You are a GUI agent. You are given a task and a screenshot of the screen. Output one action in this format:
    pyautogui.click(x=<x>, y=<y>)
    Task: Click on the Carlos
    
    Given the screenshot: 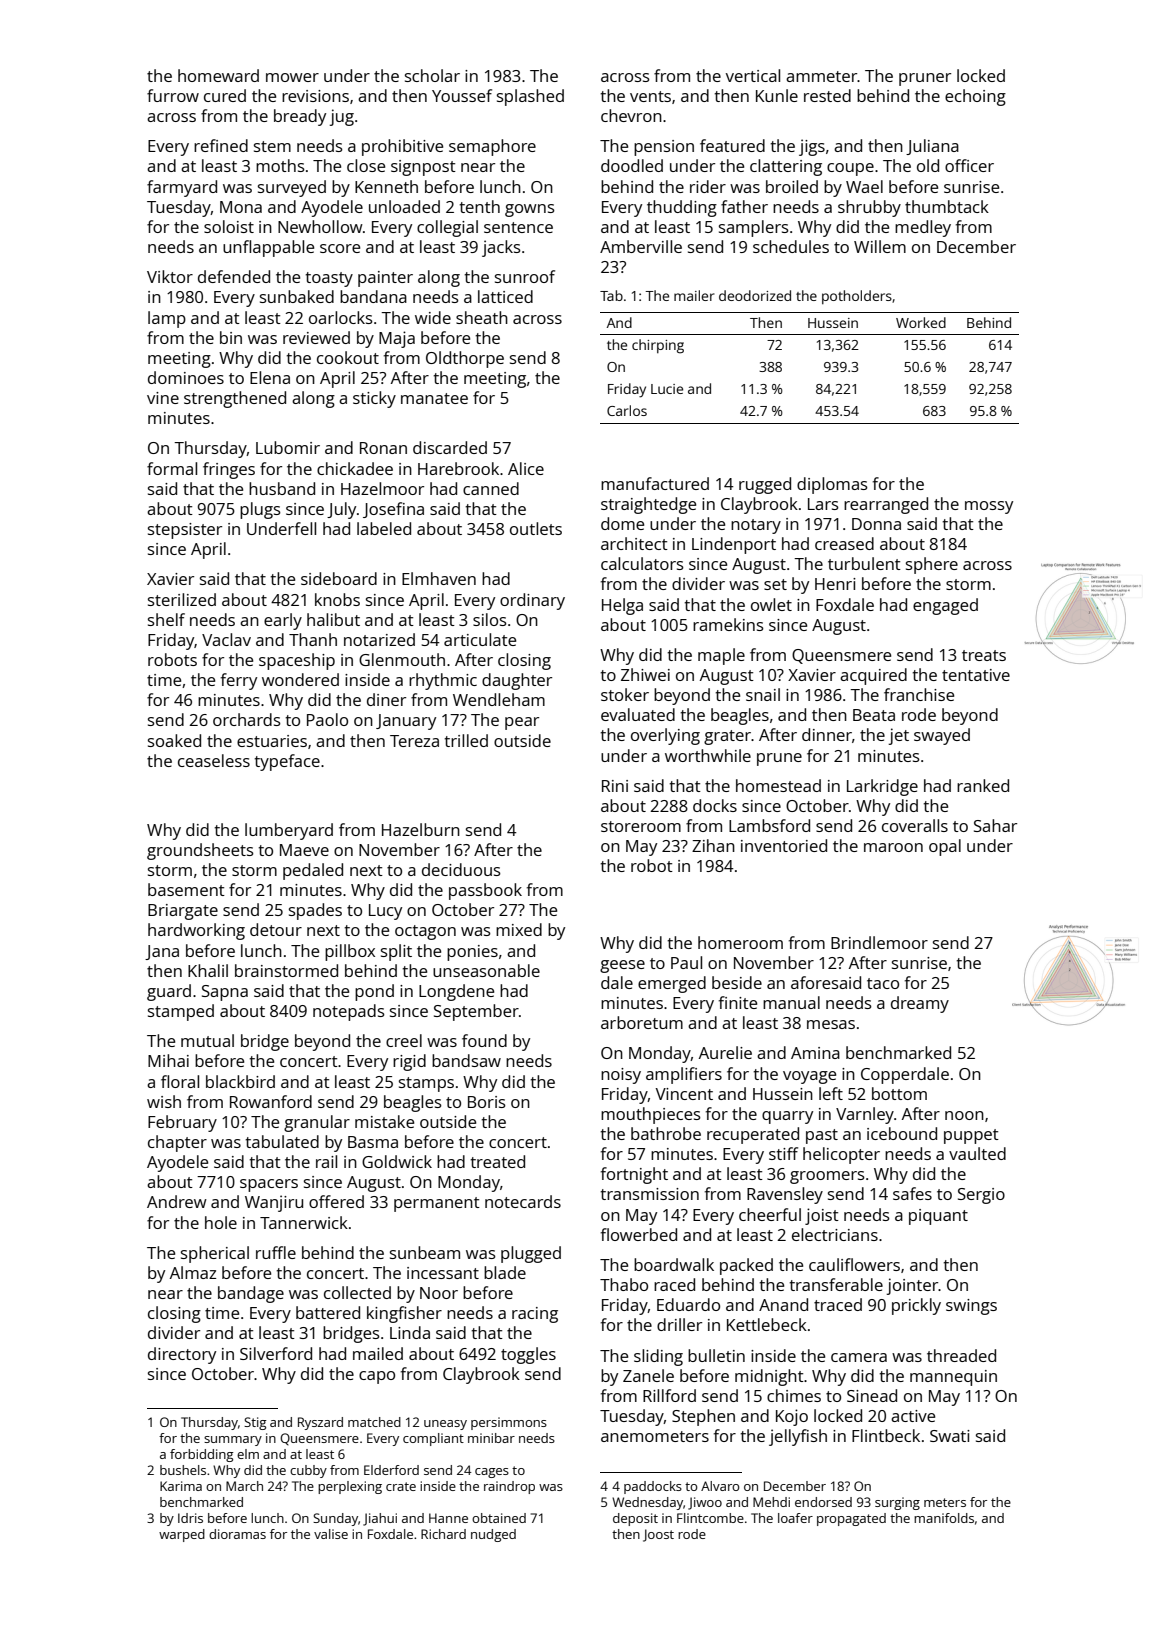 What is the action you would take?
    pyautogui.click(x=627, y=410)
